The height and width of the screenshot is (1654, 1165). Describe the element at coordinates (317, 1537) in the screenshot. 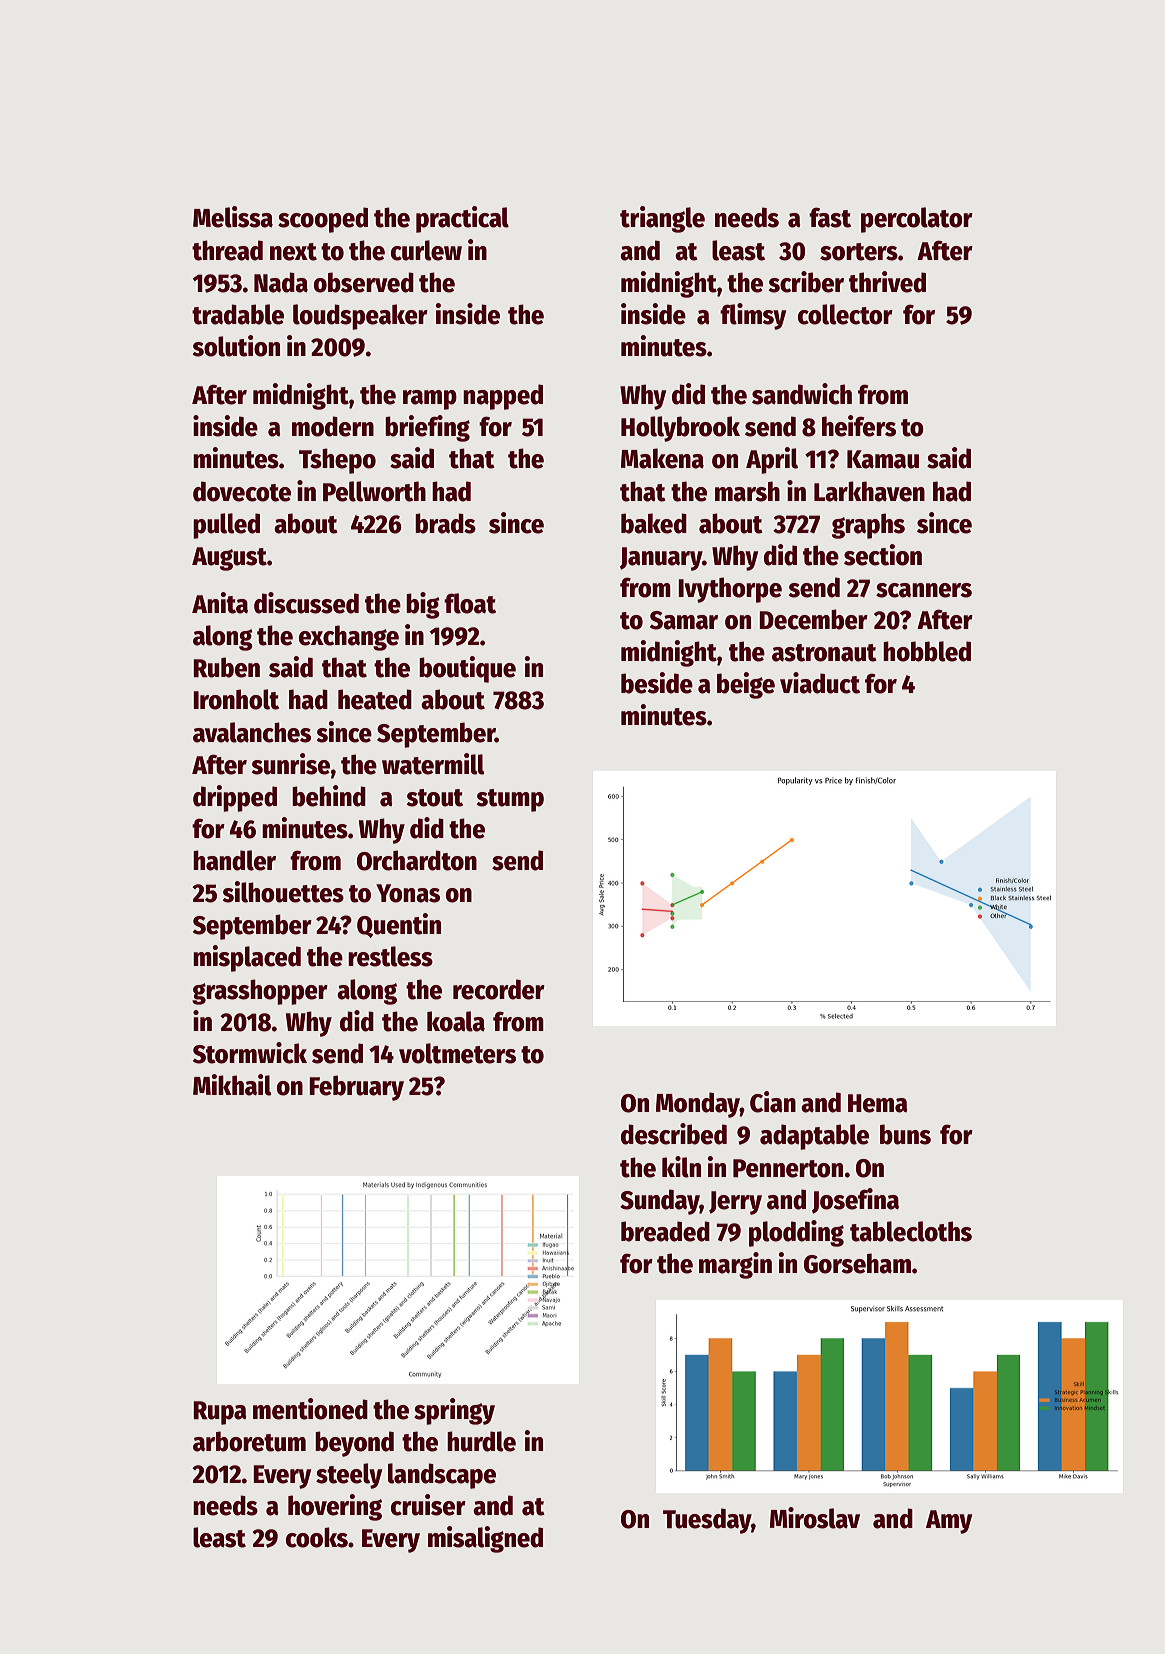

I see `cooks` at that location.
